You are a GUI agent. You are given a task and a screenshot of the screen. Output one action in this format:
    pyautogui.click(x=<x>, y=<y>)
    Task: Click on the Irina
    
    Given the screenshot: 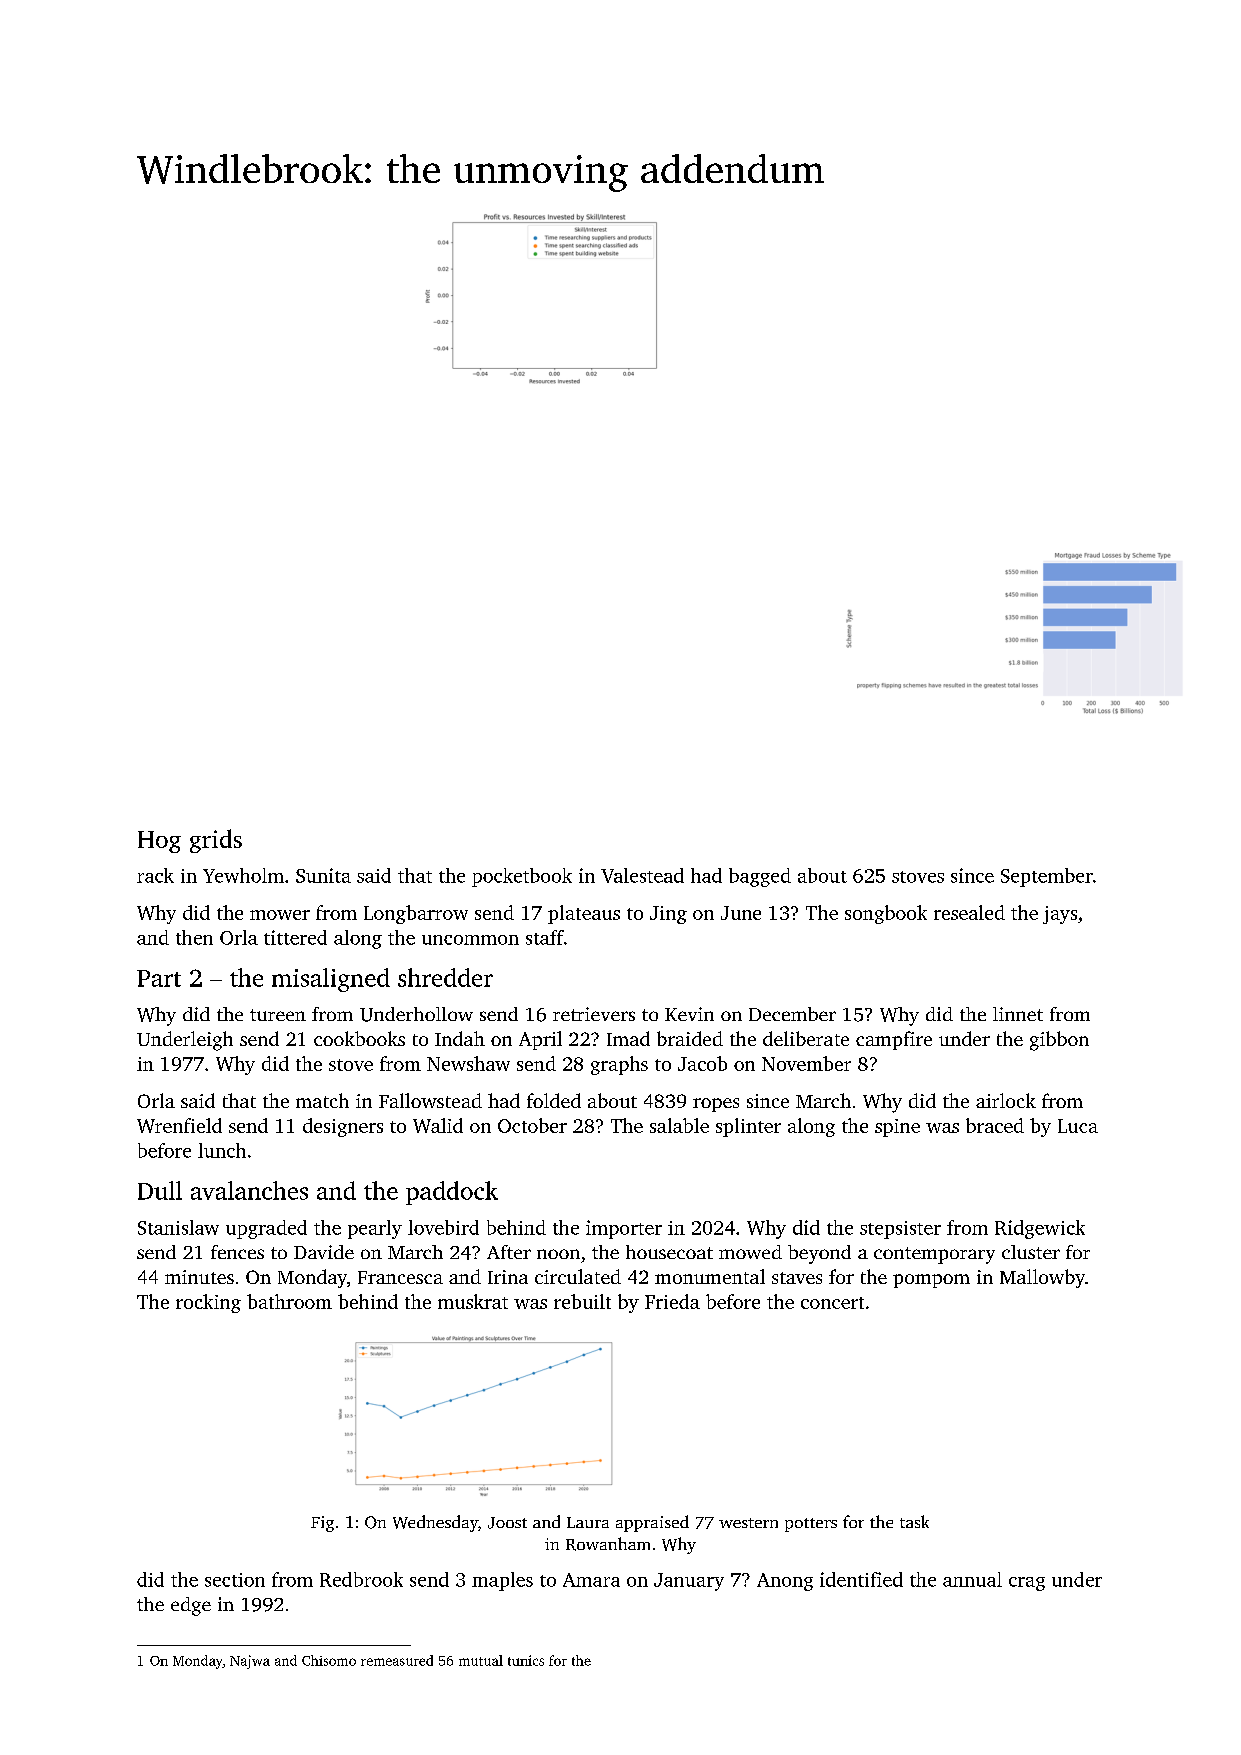 What is the action you would take?
    pyautogui.click(x=508, y=1277)
